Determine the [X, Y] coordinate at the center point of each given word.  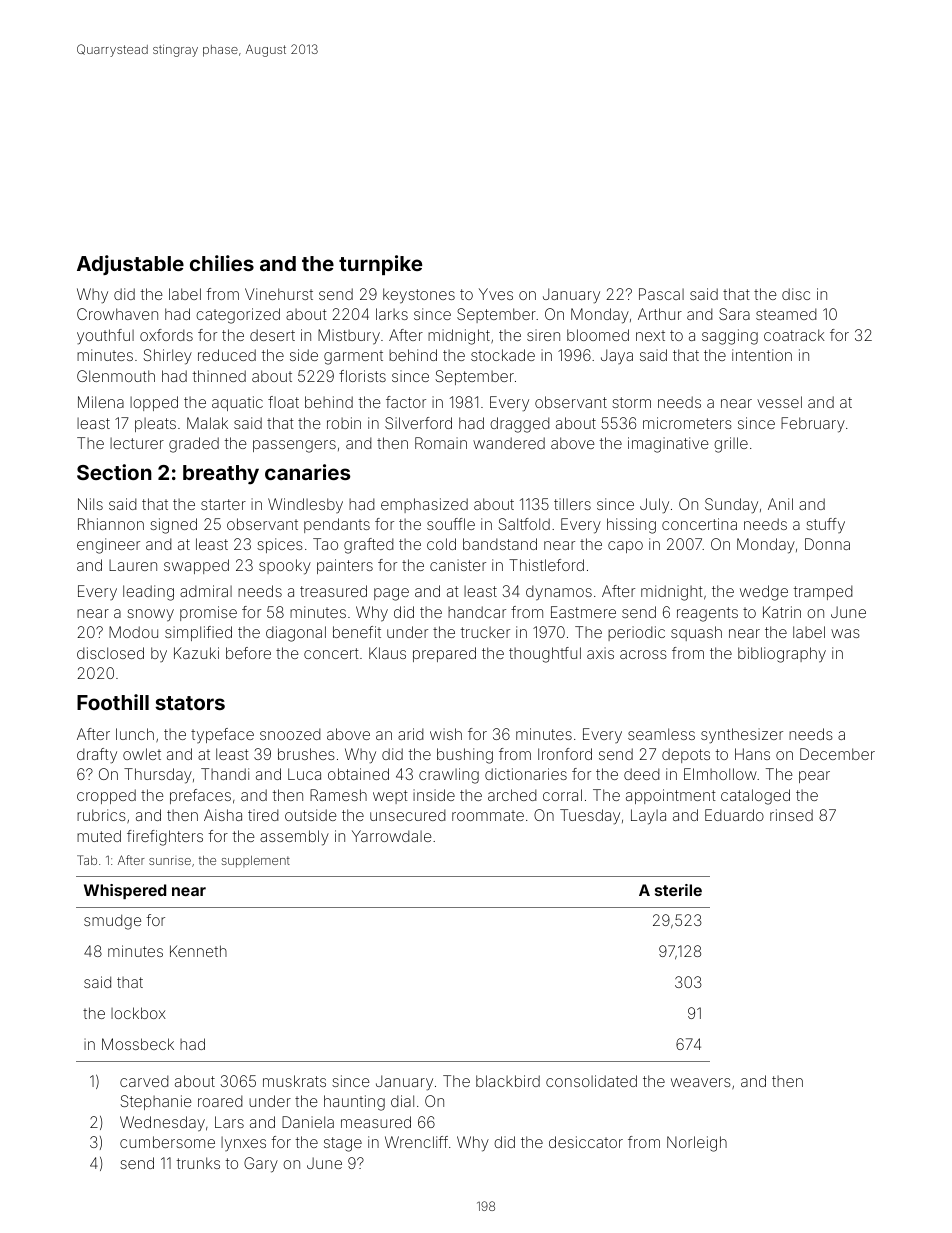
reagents [707, 614]
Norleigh [697, 1144]
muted [99, 836]
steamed [786, 314]
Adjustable [130, 265]
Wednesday [162, 1124]
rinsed [791, 815]
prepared [444, 654]
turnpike [380, 265]
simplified [198, 633]
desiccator [586, 1142]
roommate [488, 815]
